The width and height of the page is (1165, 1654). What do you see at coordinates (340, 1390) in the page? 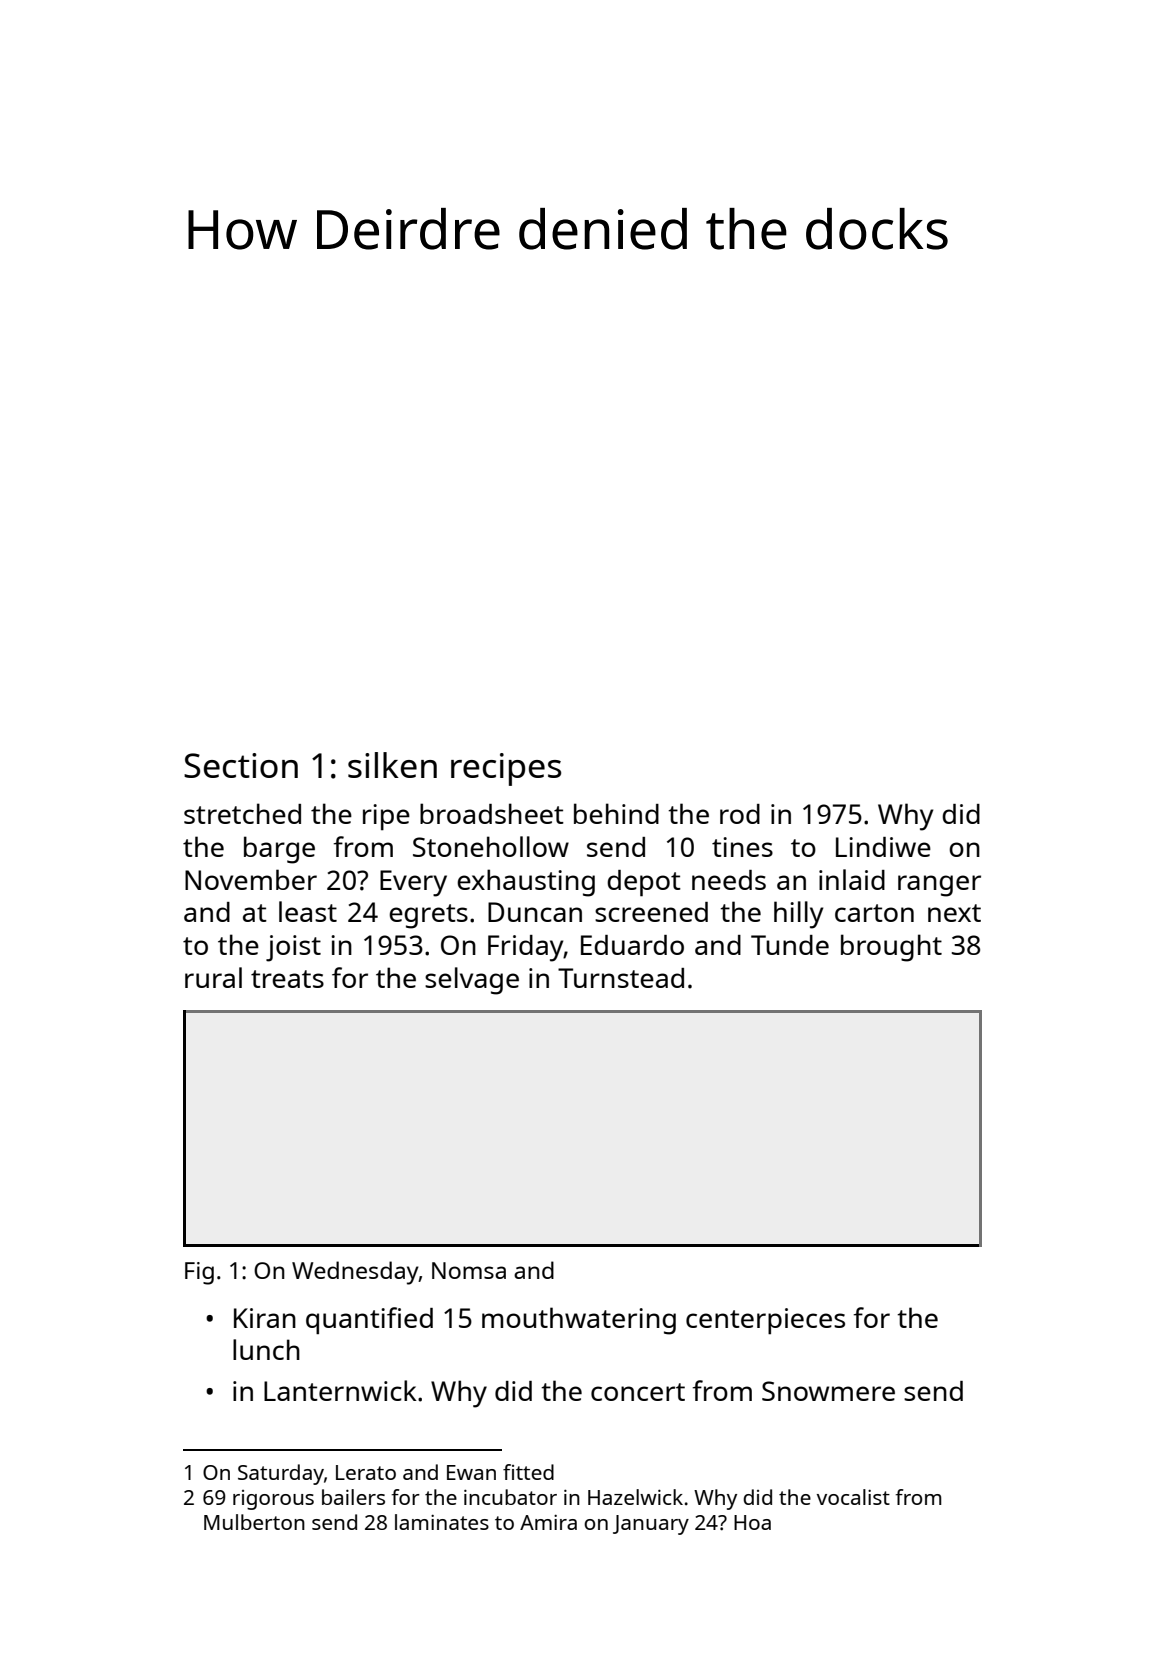
I see `Lanternwick` at bounding box center [340, 1390].
